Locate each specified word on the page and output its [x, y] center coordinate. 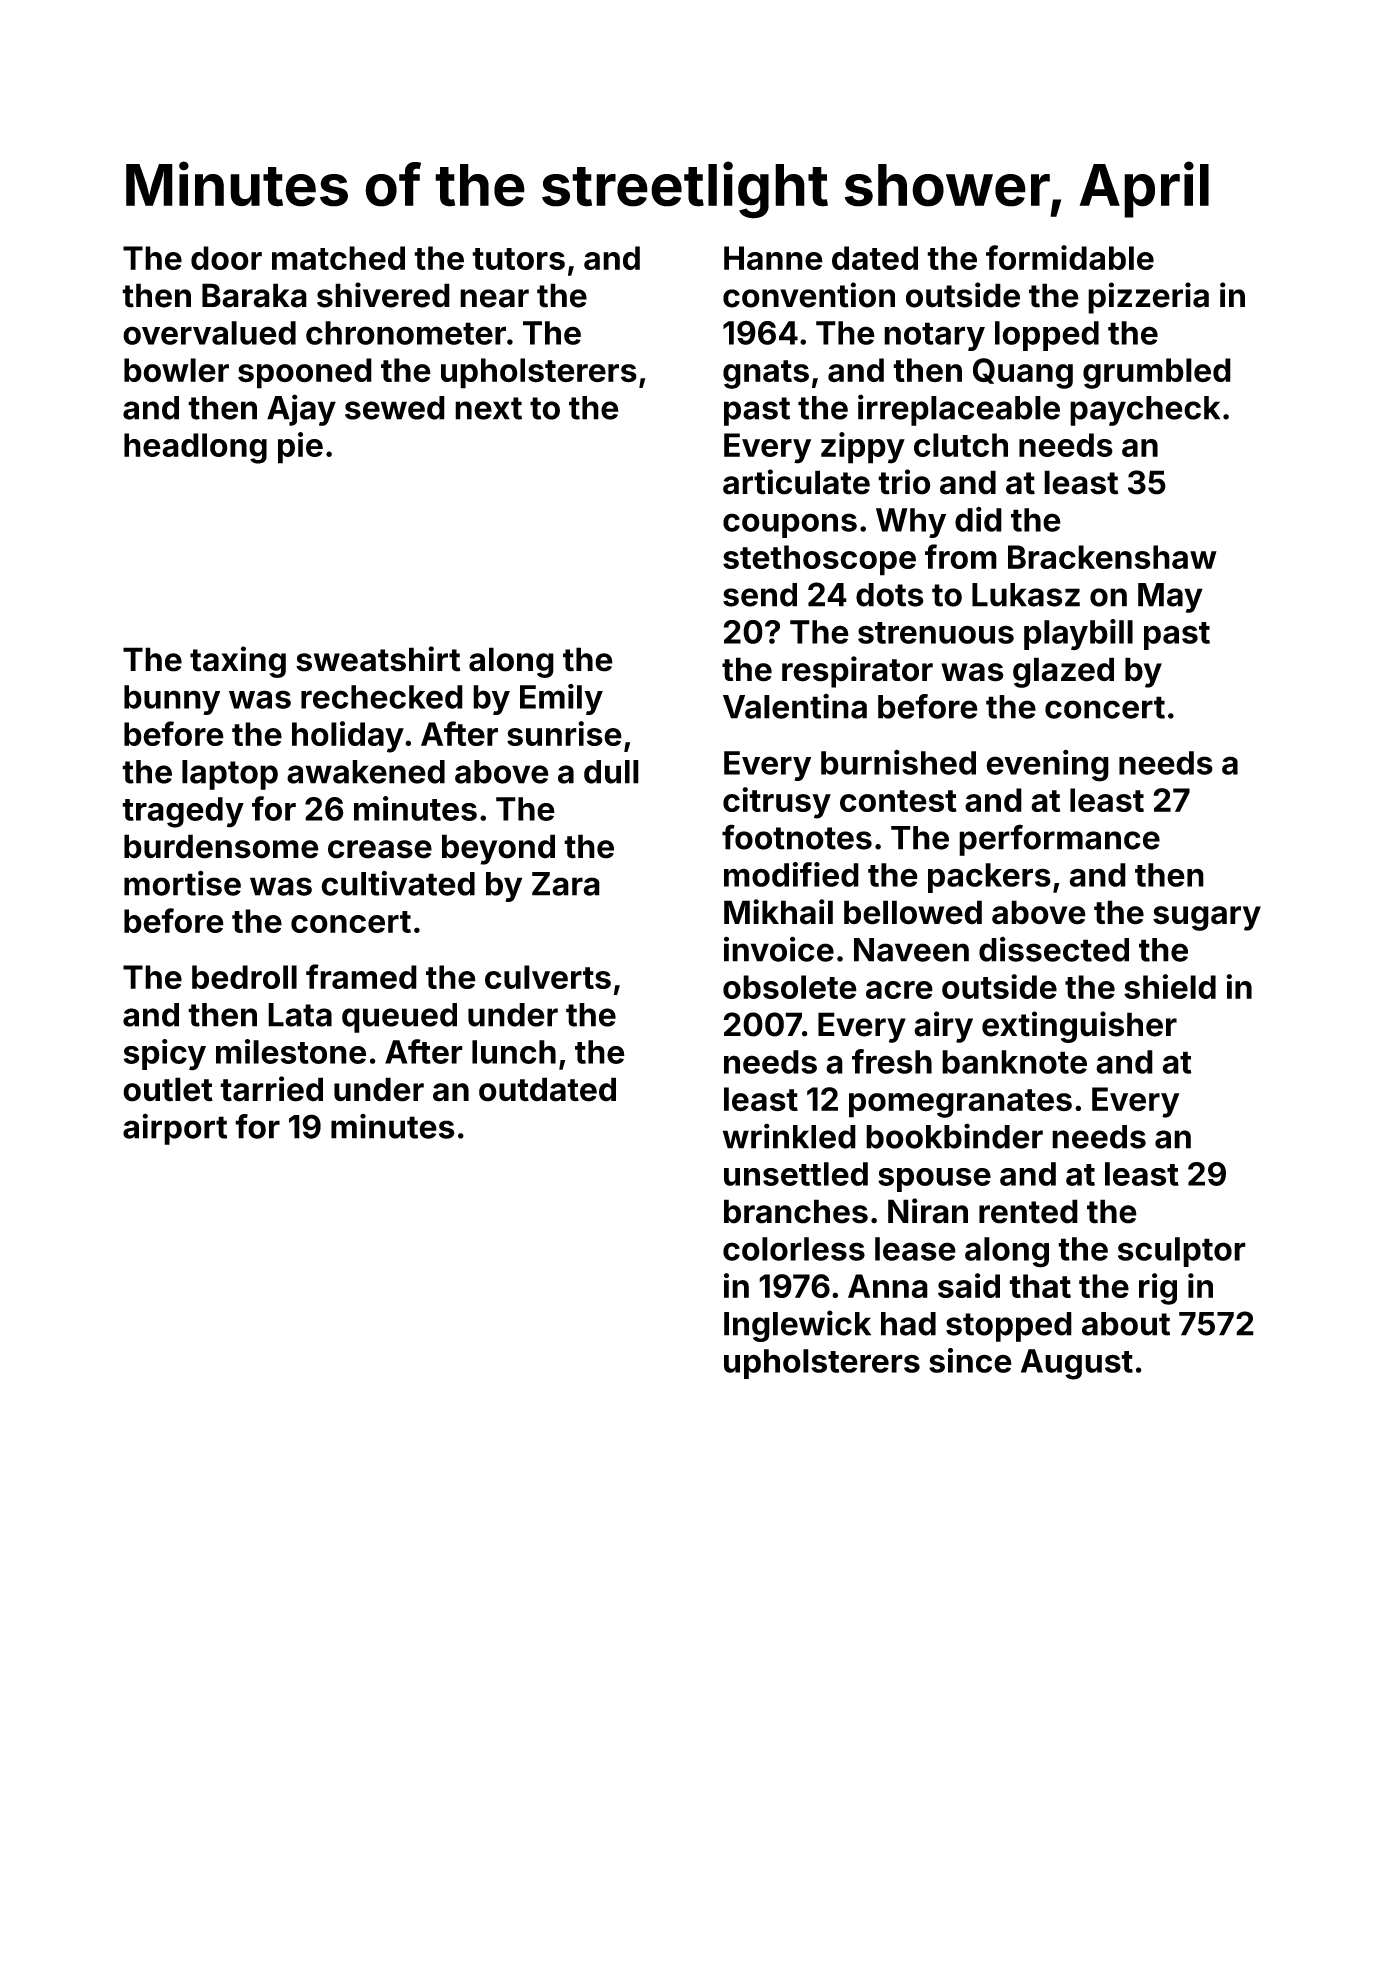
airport [175, 1129]
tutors [518, 259]
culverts [548, 977]
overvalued [209, 333]
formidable [1070, 257]
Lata [300, 1015]
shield [1170, 986]
